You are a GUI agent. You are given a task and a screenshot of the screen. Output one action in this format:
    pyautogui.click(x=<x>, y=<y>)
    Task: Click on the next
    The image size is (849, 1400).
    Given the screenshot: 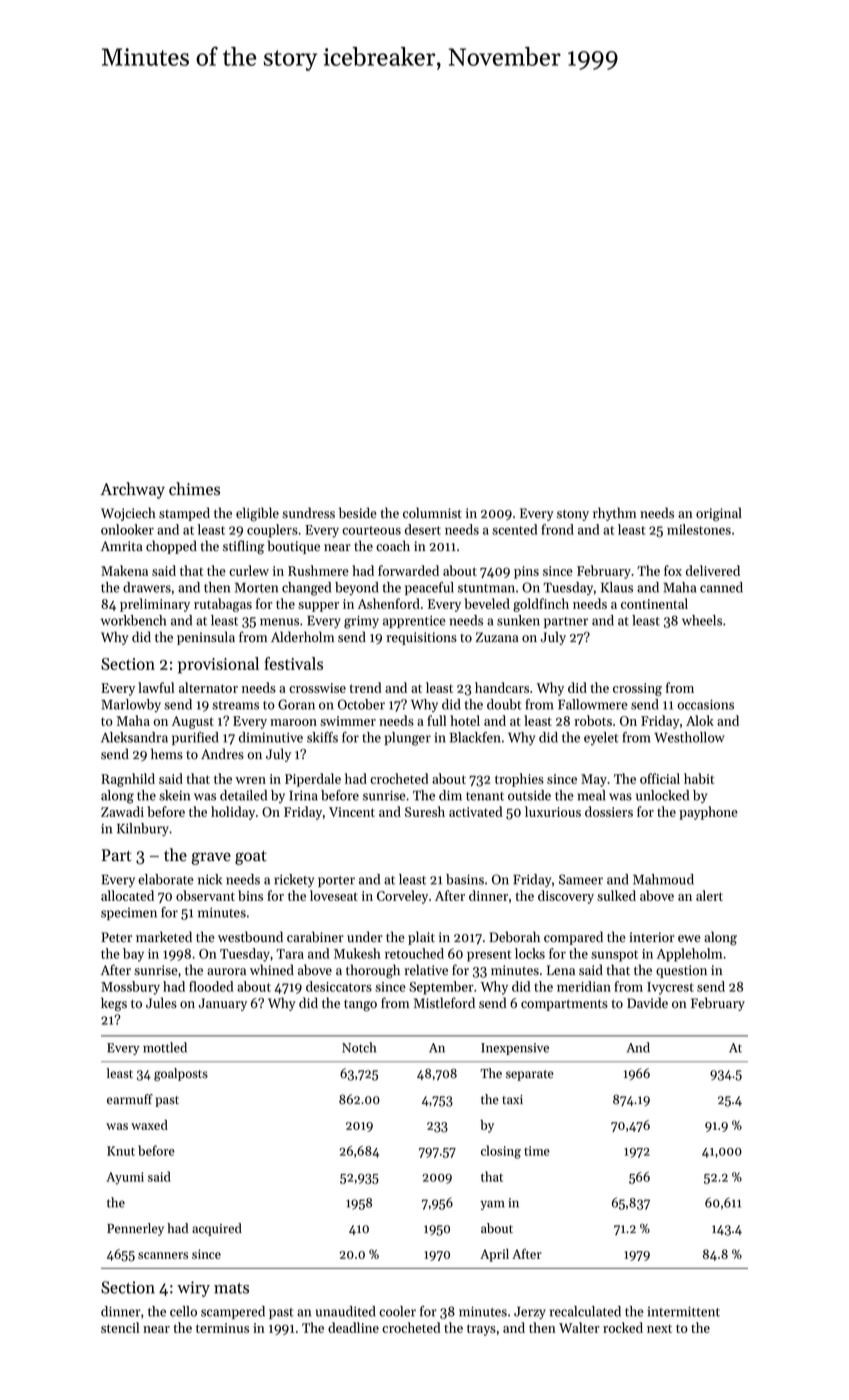 What is the action you would take?
    pyautogui.click(x=659, y=1328)
